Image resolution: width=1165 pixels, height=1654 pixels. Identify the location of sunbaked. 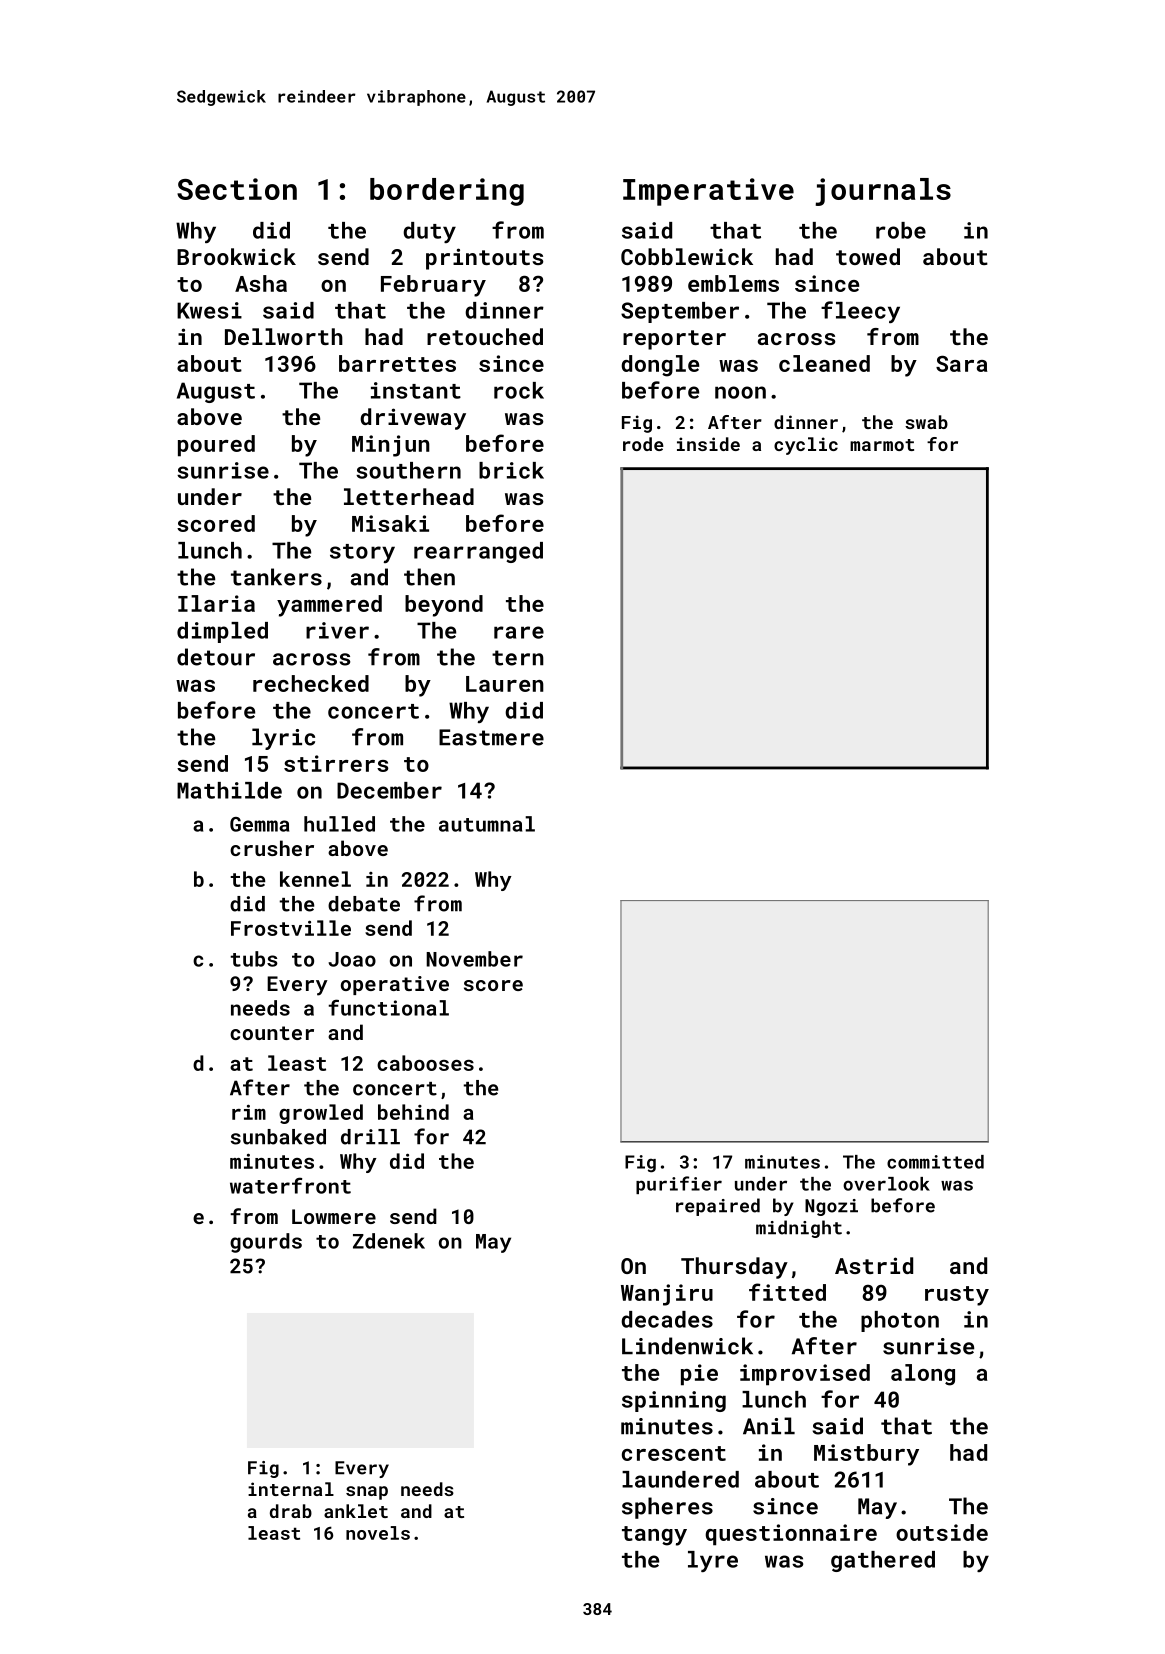
(278, 1137).
